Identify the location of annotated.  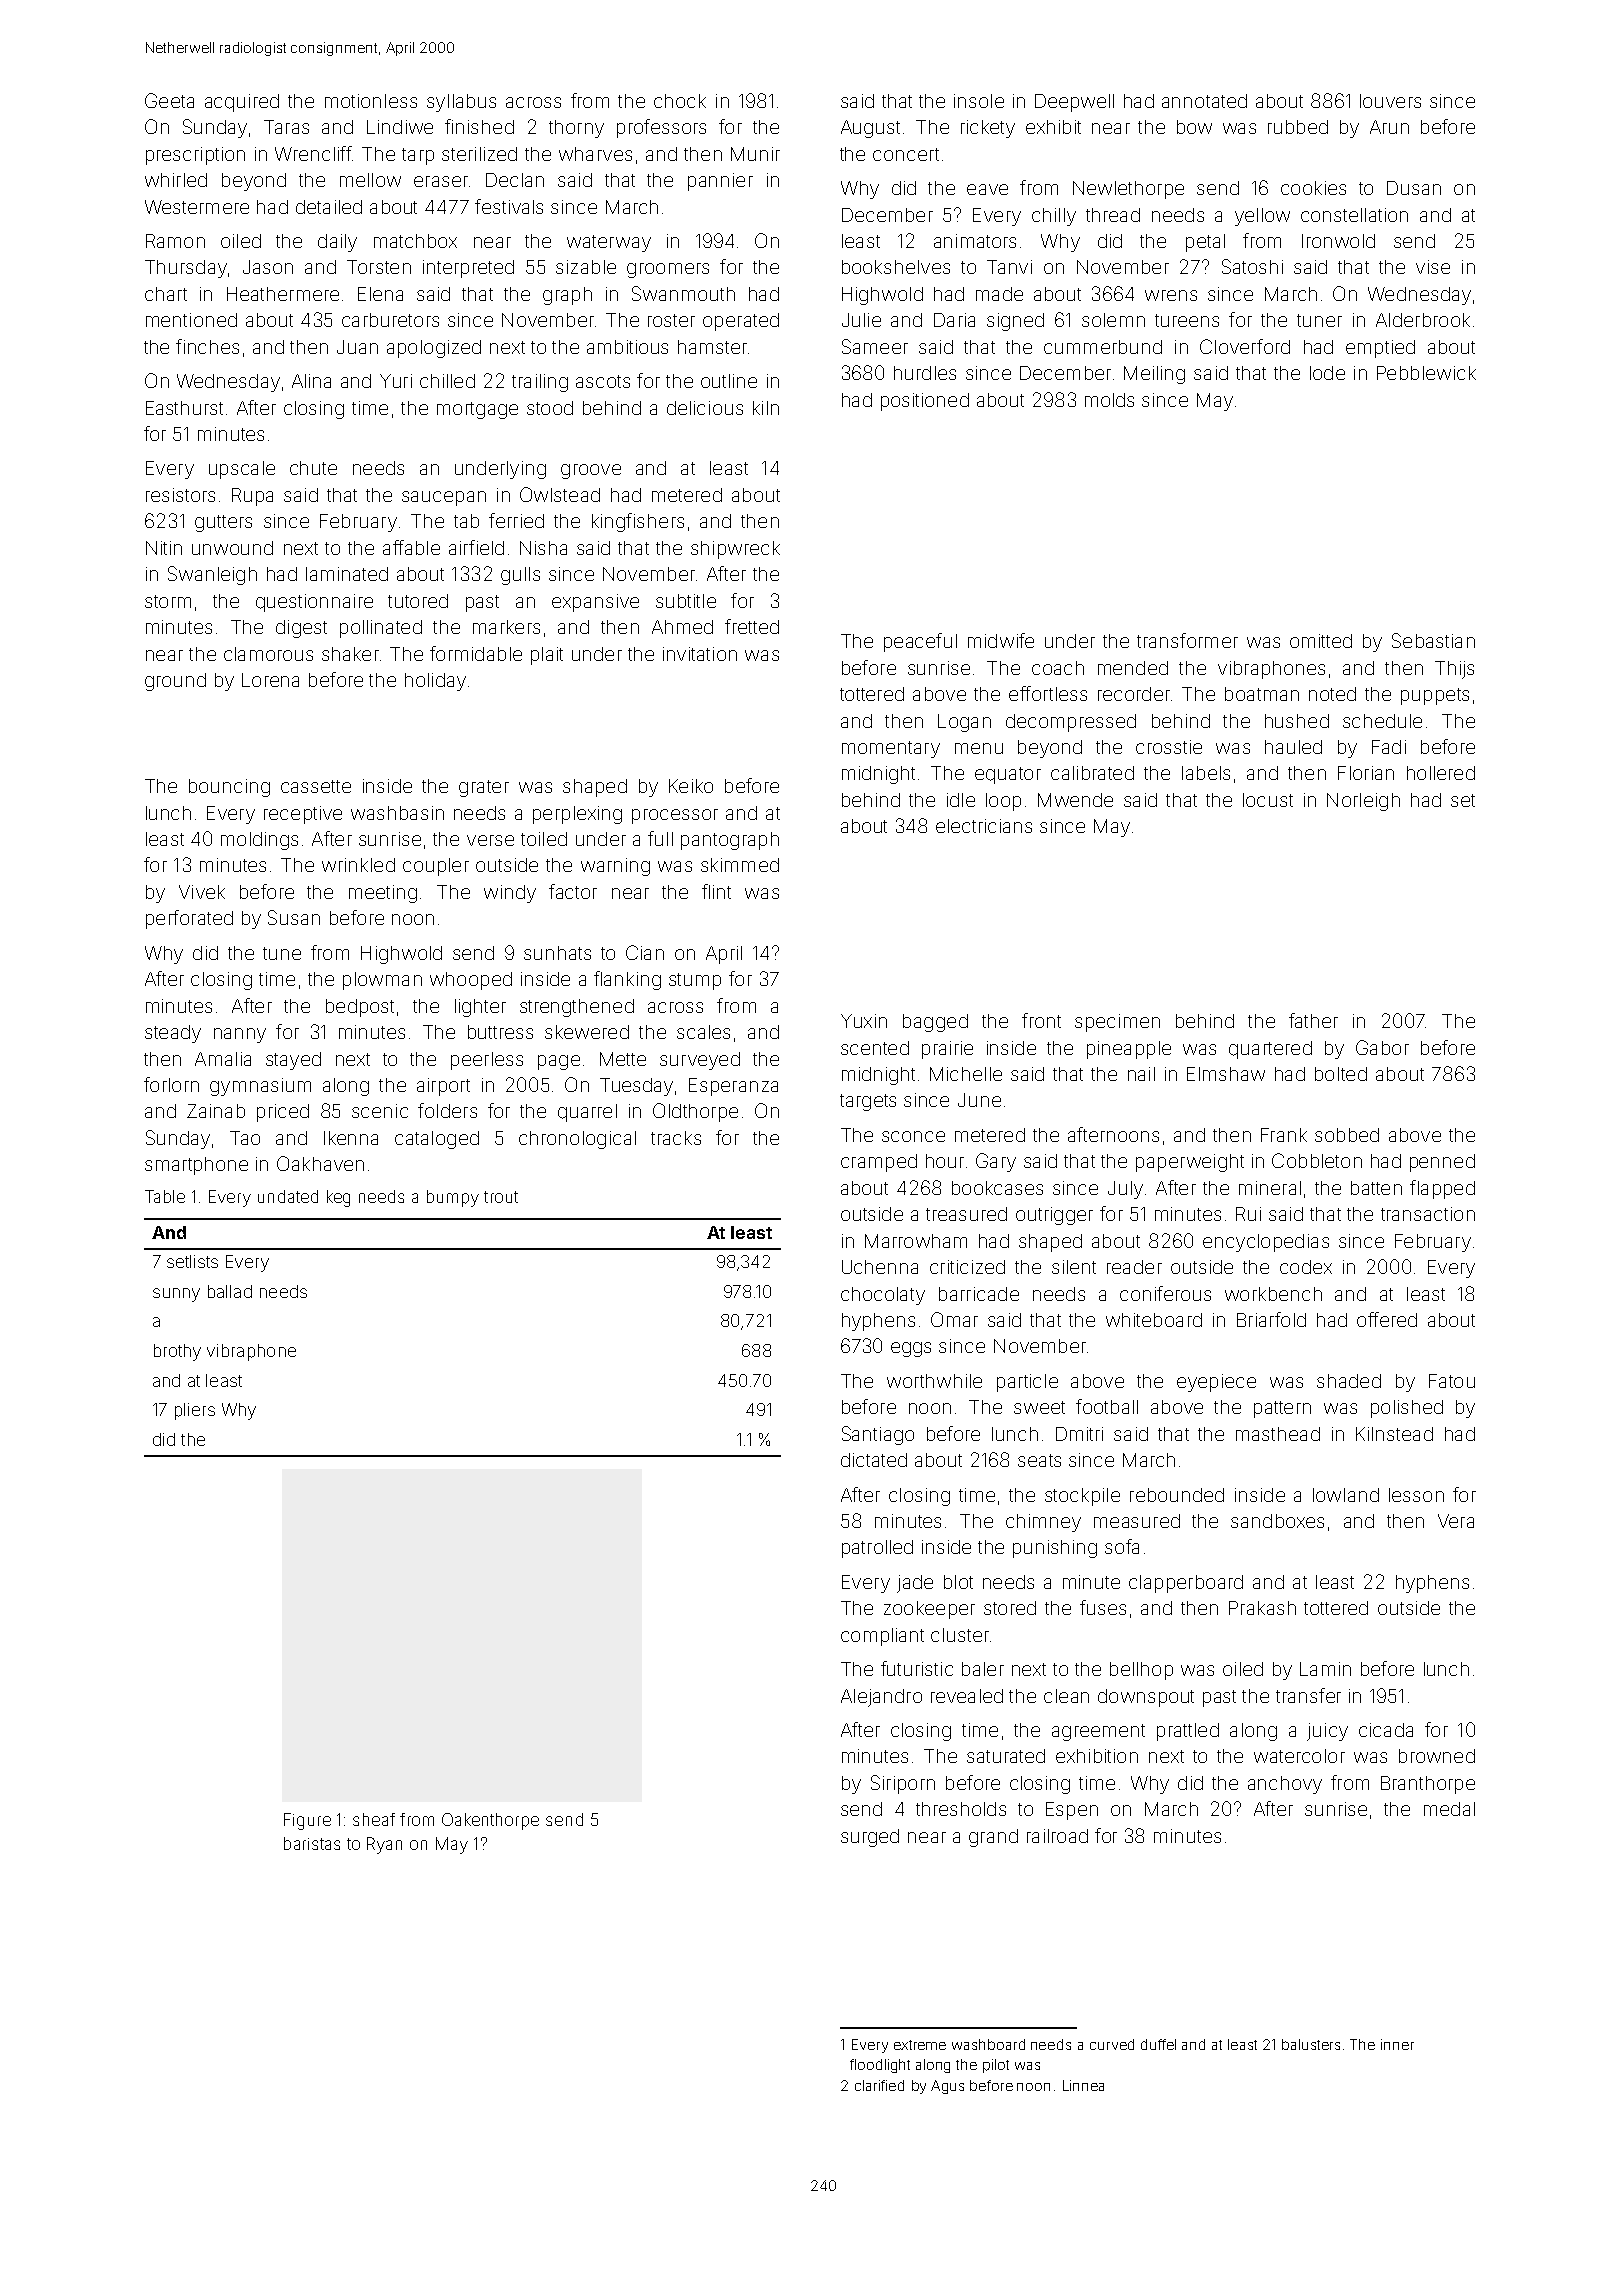
(1204, 101).
